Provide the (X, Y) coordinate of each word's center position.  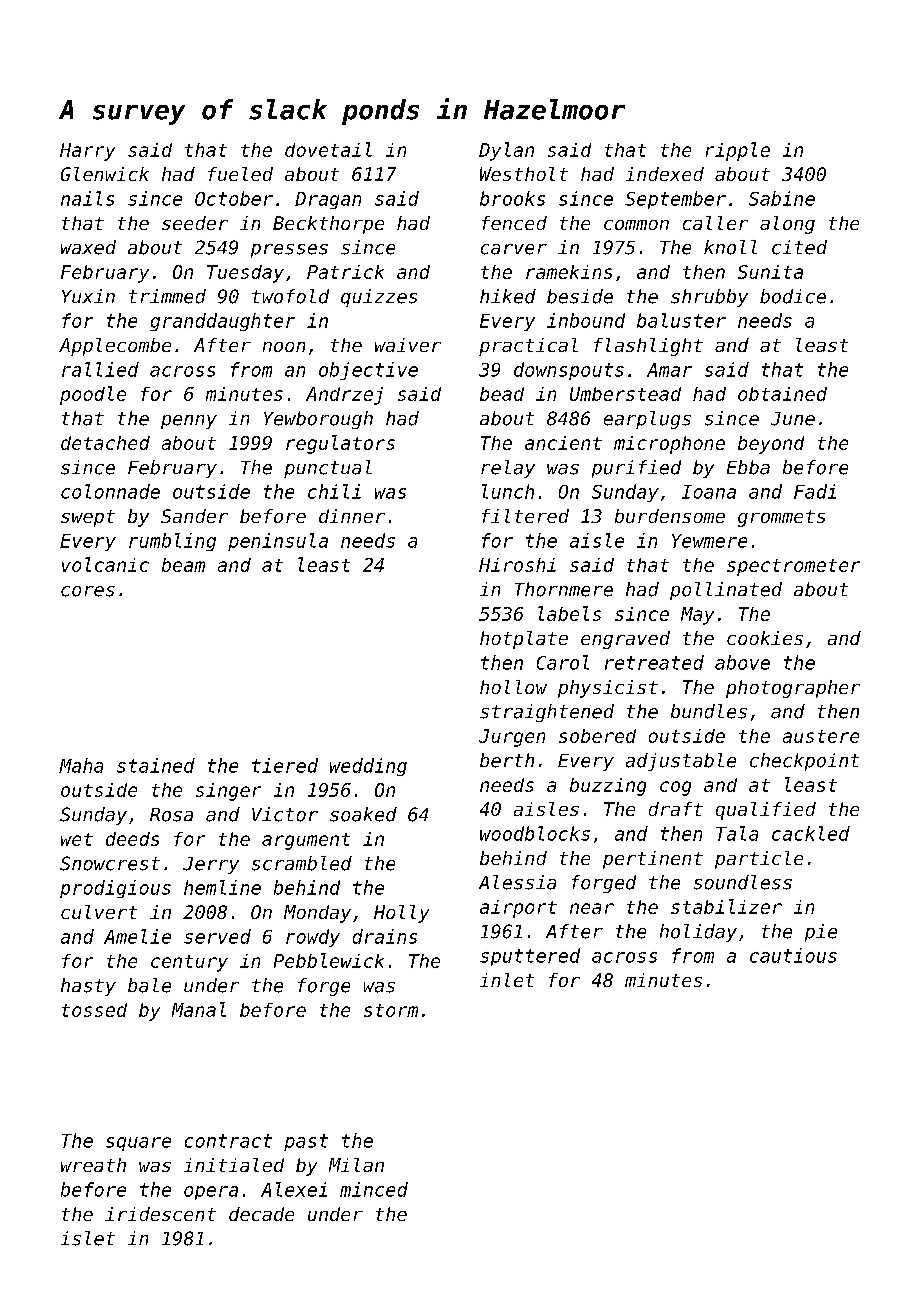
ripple (738, 151)
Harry (87, 152)
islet (88, 1238)
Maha (81, 765)
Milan (356, 1165)
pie (821, 933)
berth (507, 760)
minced (374, 1189)
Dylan (506, 151)
